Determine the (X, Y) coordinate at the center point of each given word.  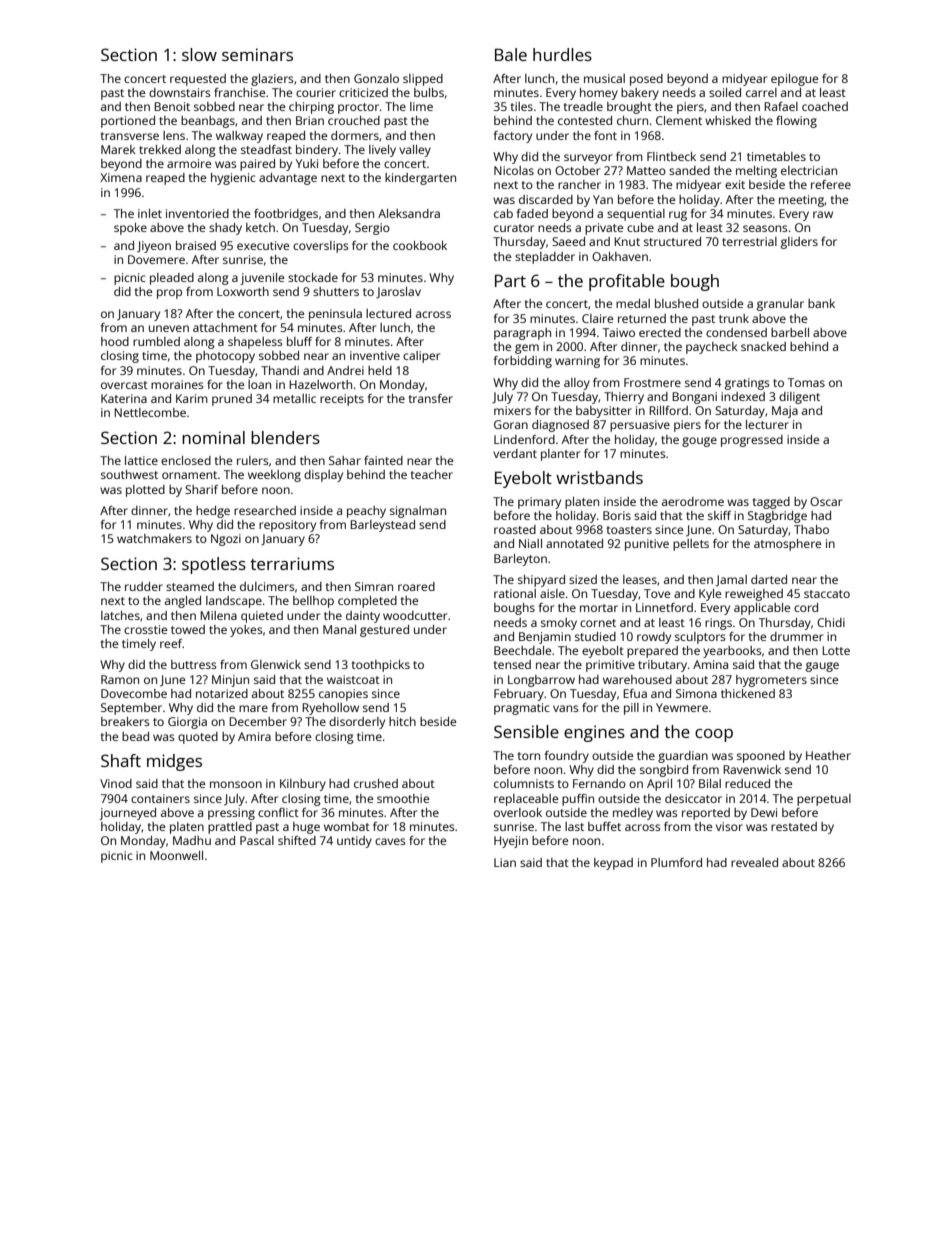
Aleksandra (409, 213)
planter (560, 455)
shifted (297, 840)
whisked (728, 120)
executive (263, 245)
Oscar (826, 501)
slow (199, 54)
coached (825, 106)
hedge (213, 512)
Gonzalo (376, 78)
